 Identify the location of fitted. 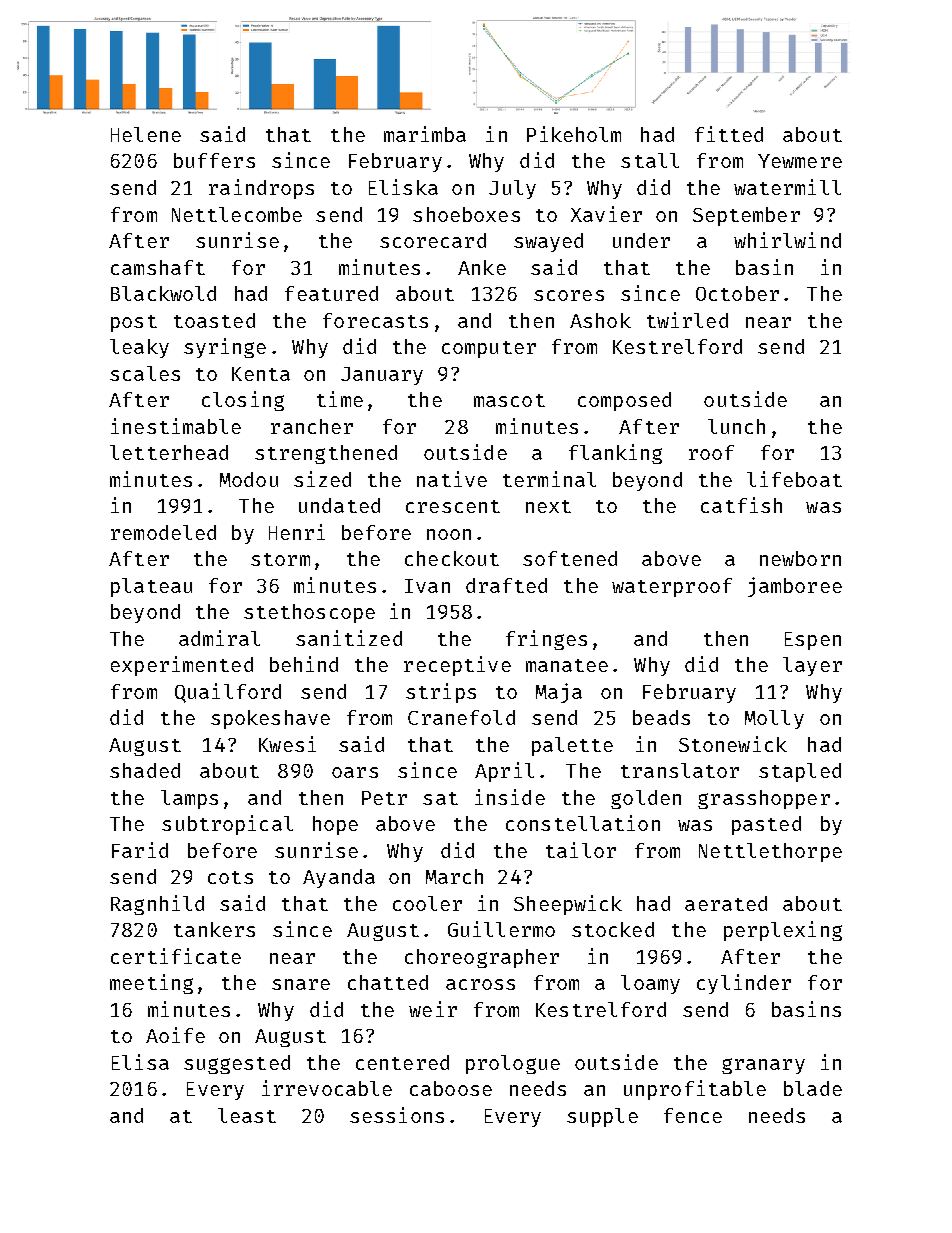
(729, 134).
